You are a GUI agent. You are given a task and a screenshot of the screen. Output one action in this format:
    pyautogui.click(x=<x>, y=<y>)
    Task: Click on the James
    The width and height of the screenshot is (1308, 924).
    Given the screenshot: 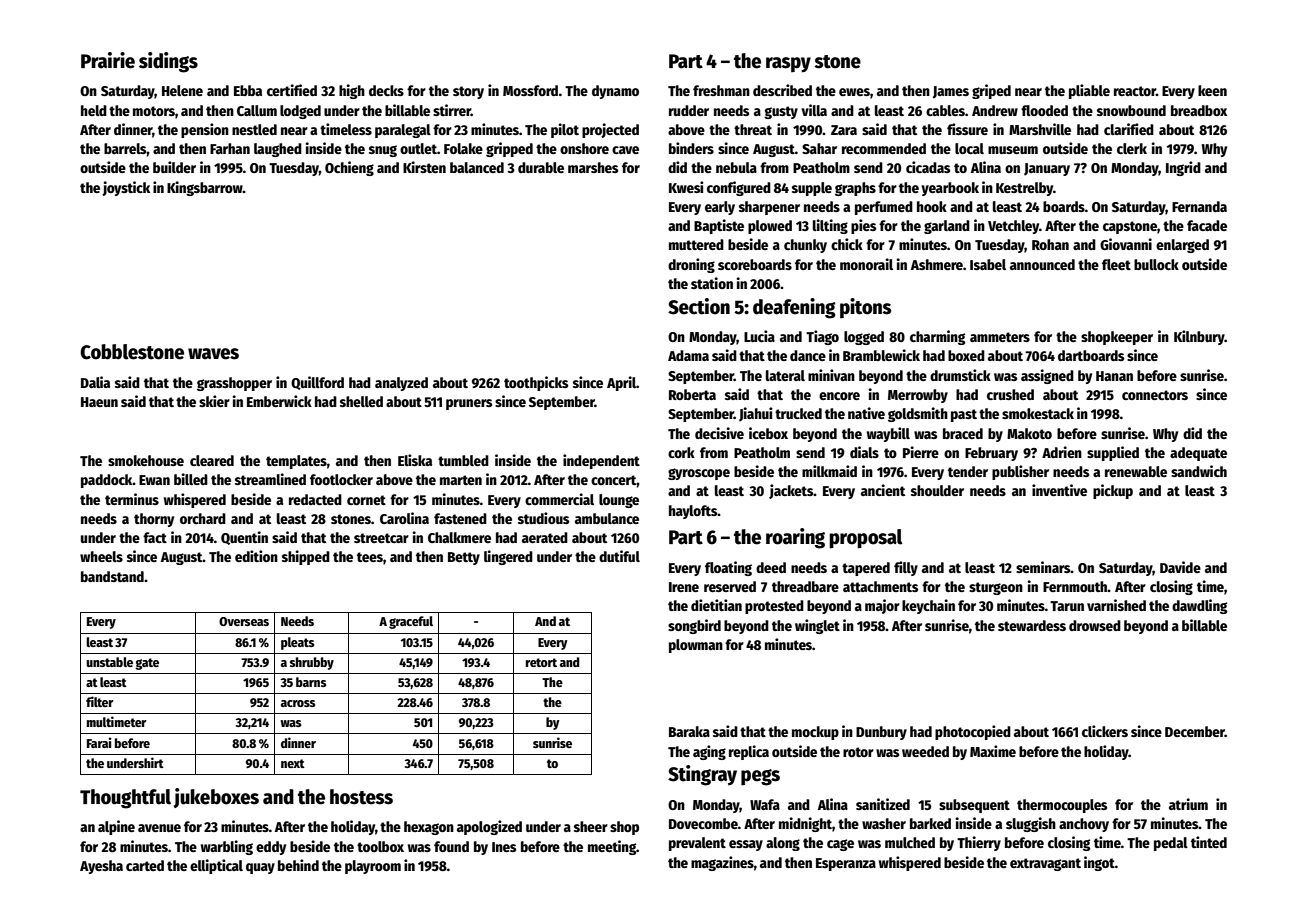 What is the action you would take?
    pyautogui.click(x=951, y=92)
